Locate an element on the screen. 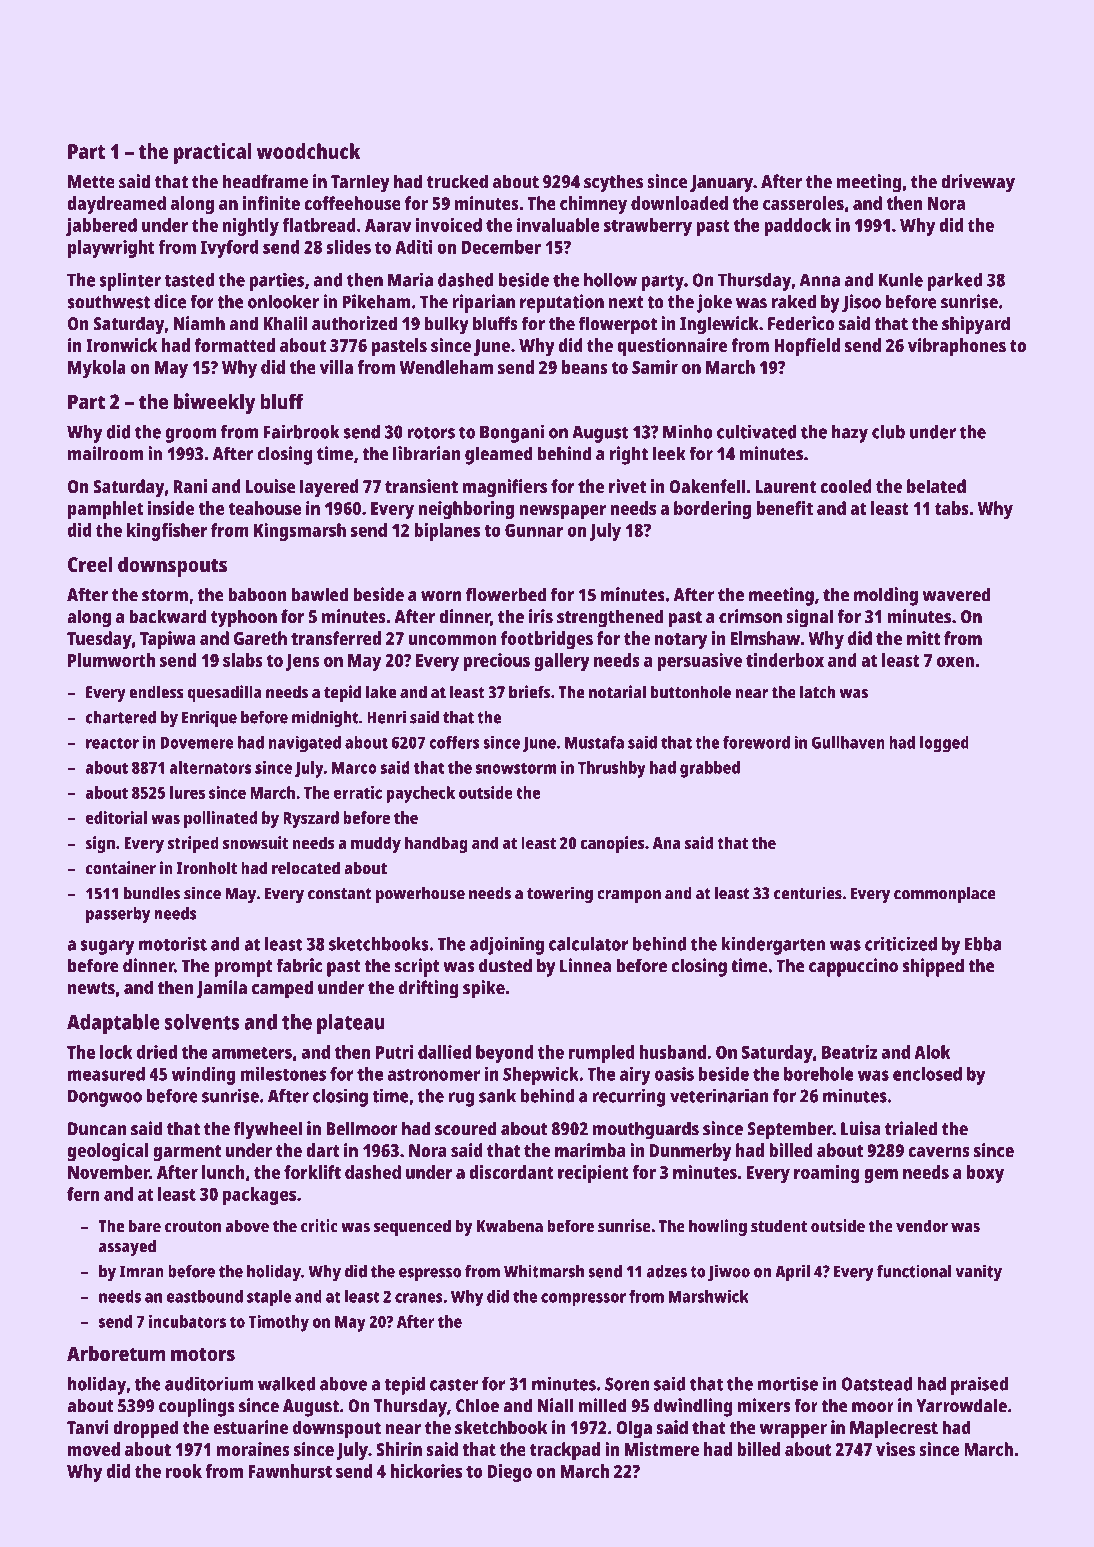  coffers is located at coordinates (454, 742).
